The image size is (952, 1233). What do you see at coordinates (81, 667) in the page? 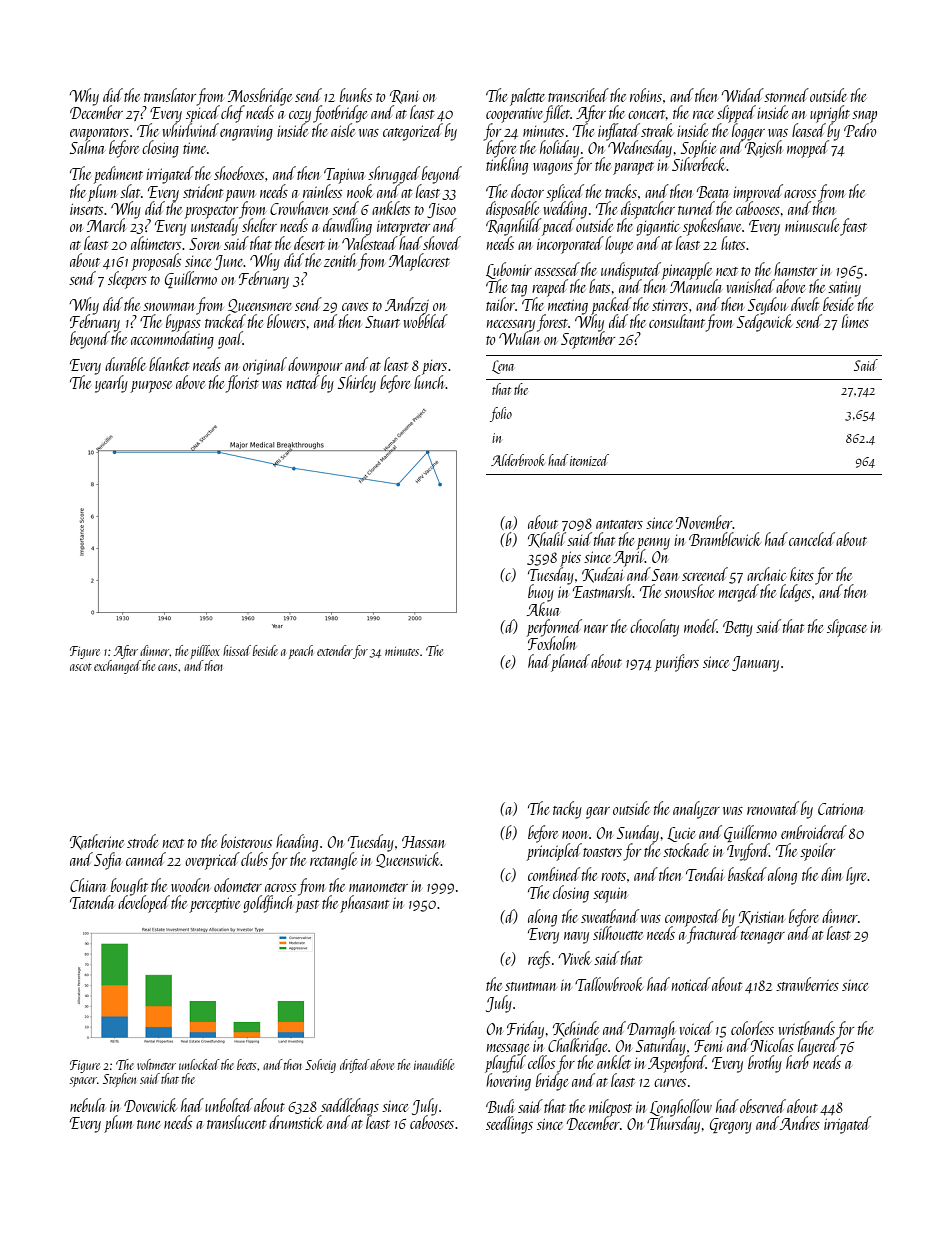
I see `ascot` at bounding box center [81, 667].
